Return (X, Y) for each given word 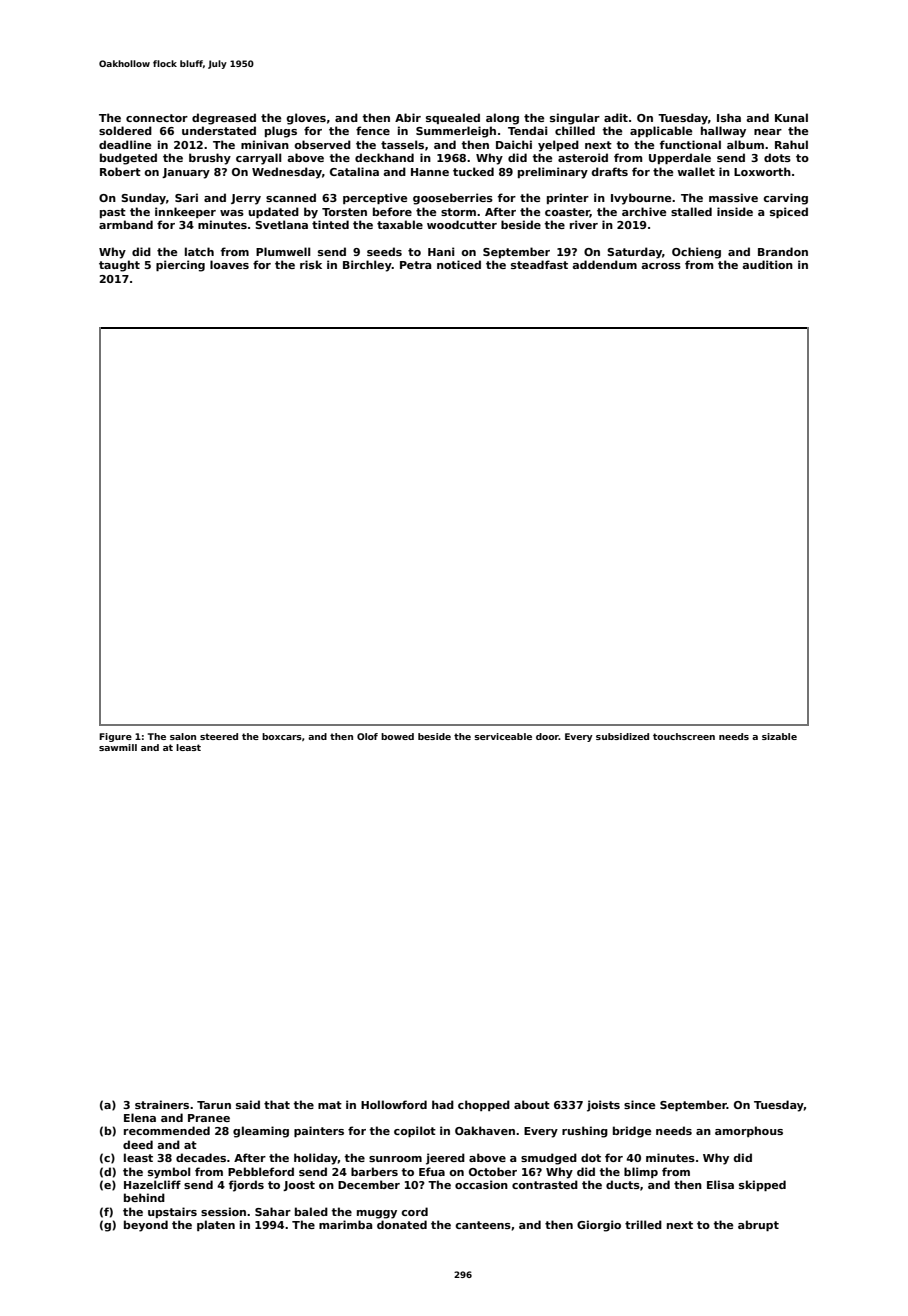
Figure (115, 737)
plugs (281, 132)
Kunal (791, 117)
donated (402, 1224)
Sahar (273, 1211)
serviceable (503, 736)
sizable (779, 736)
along (502, 119)
